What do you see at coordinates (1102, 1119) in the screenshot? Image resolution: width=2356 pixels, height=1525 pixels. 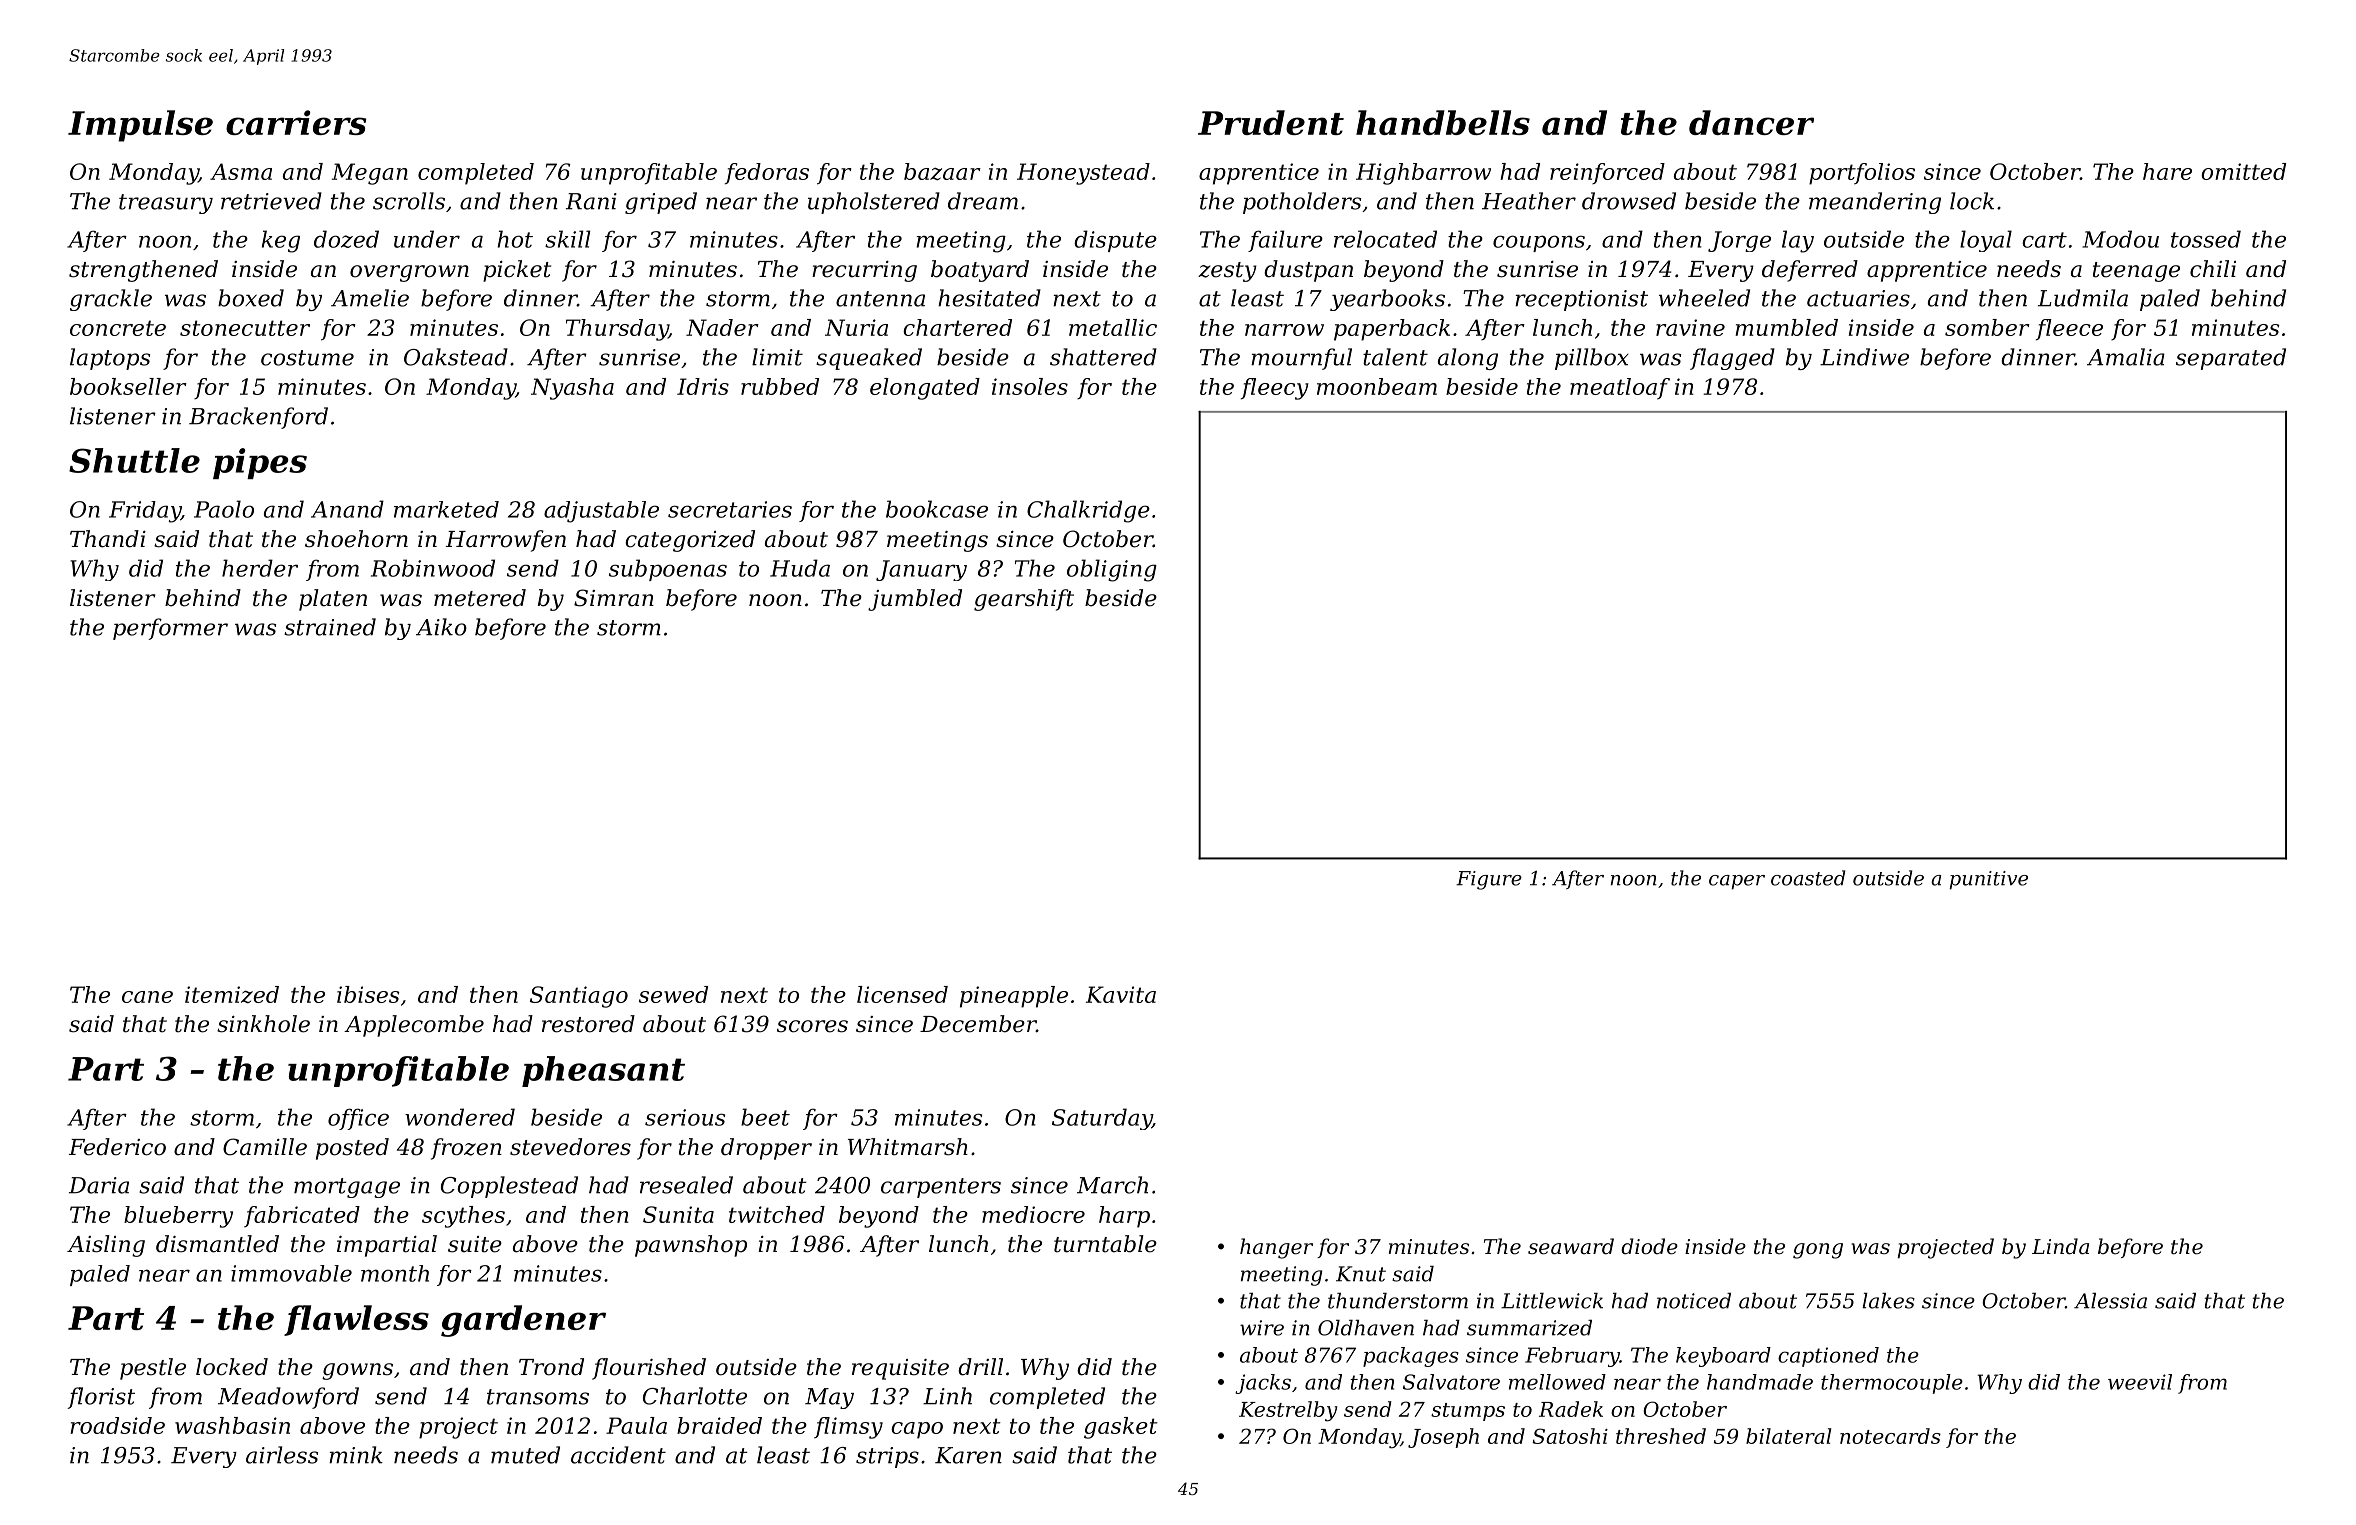 I see `Saturday` at bounding box center [1102, 1119].
